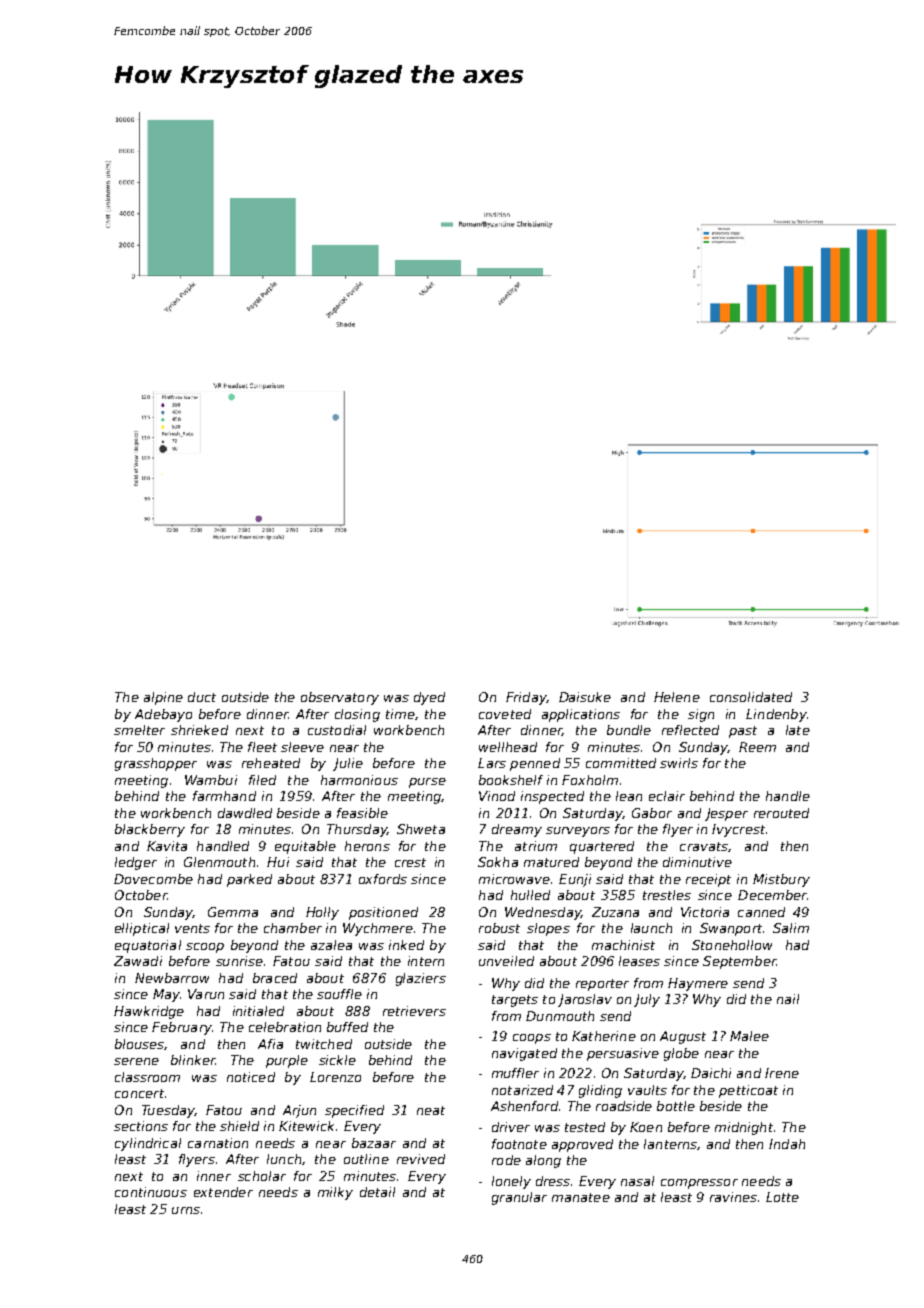  Describe the element at coordinates (429, 698) in the screenshot. I see `dyed` at that location.
